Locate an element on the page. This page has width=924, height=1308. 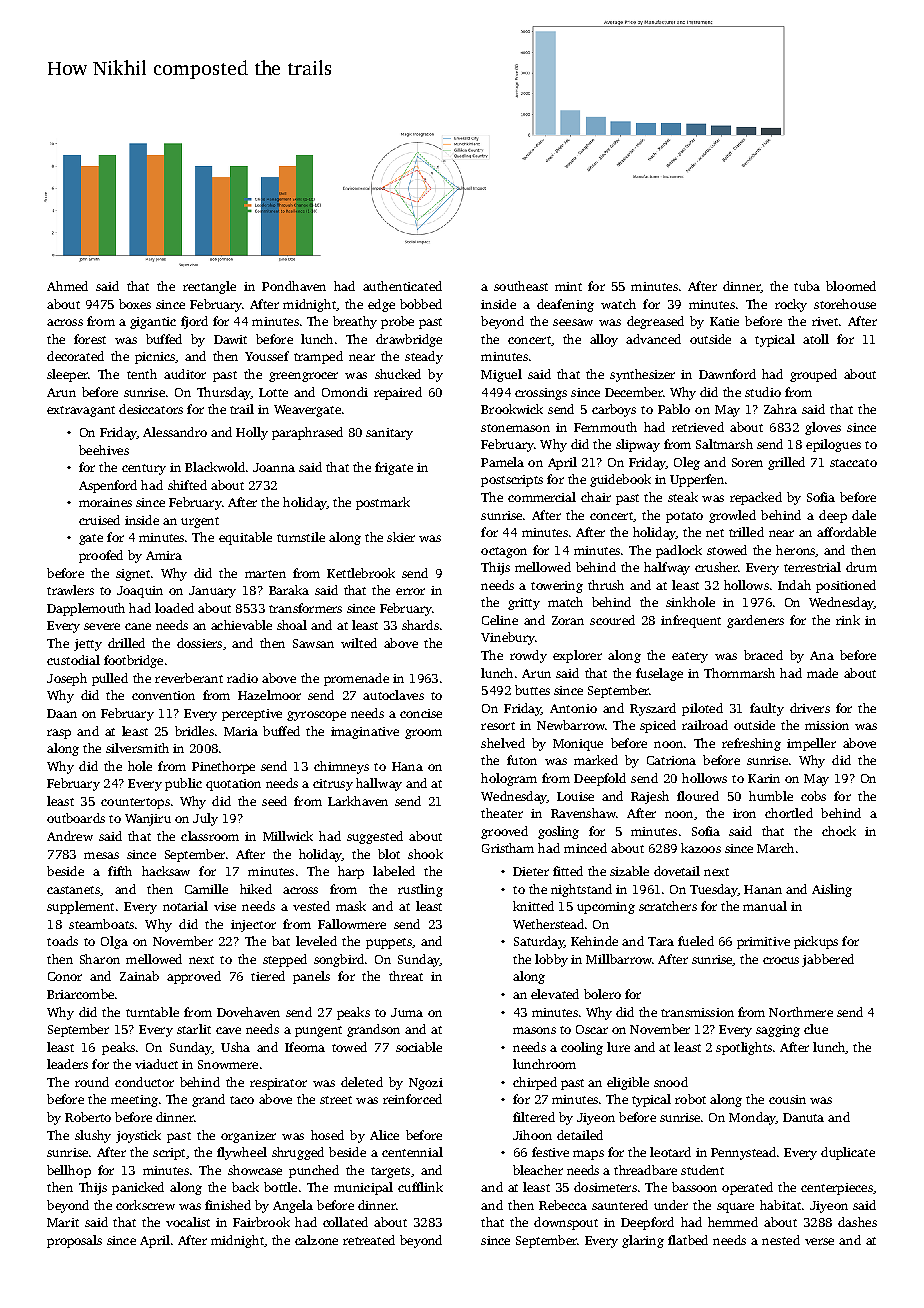
drivers is located at coordinates (810, 708).
